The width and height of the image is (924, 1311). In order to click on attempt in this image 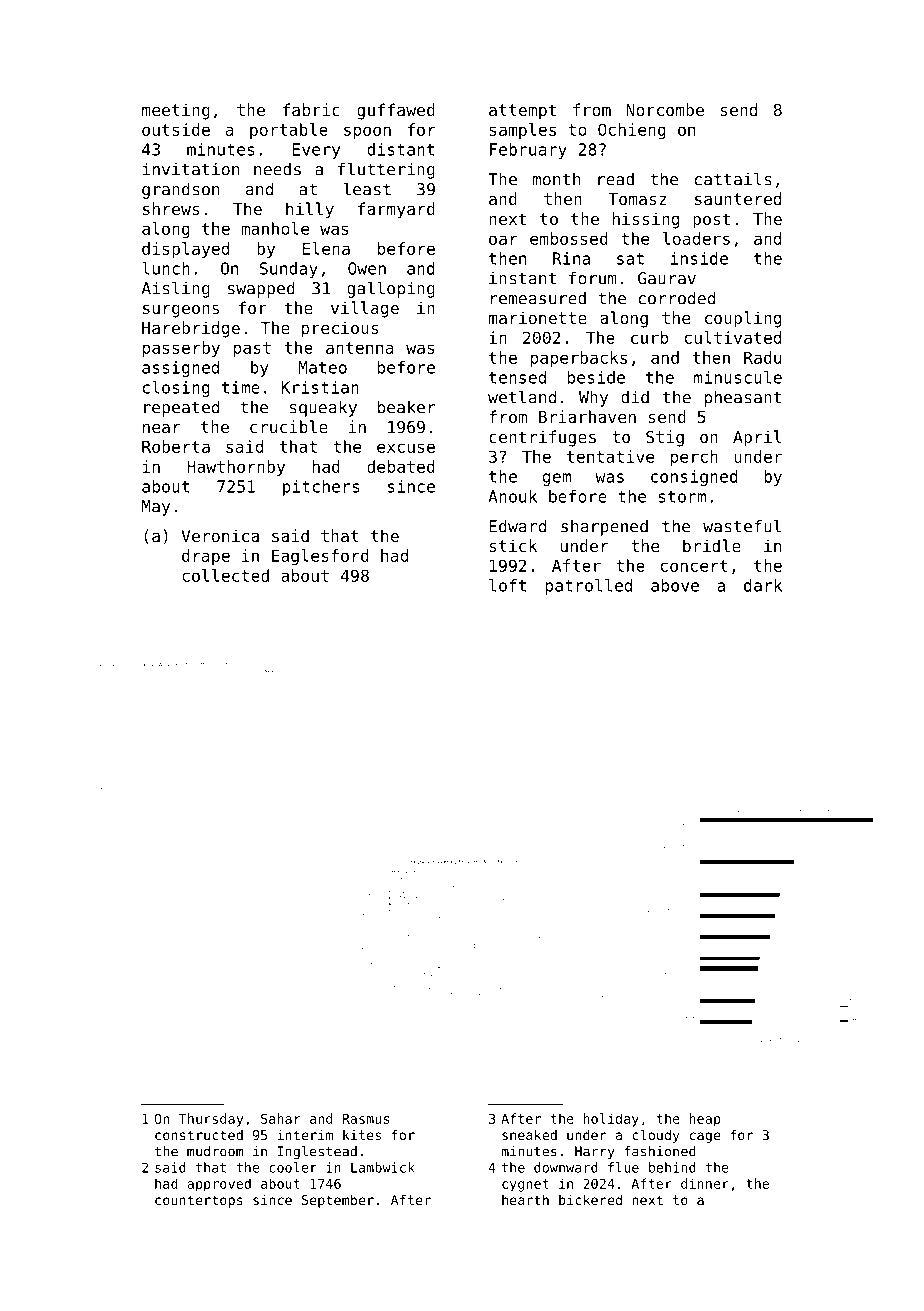, I will do `click(522, 112)`.
